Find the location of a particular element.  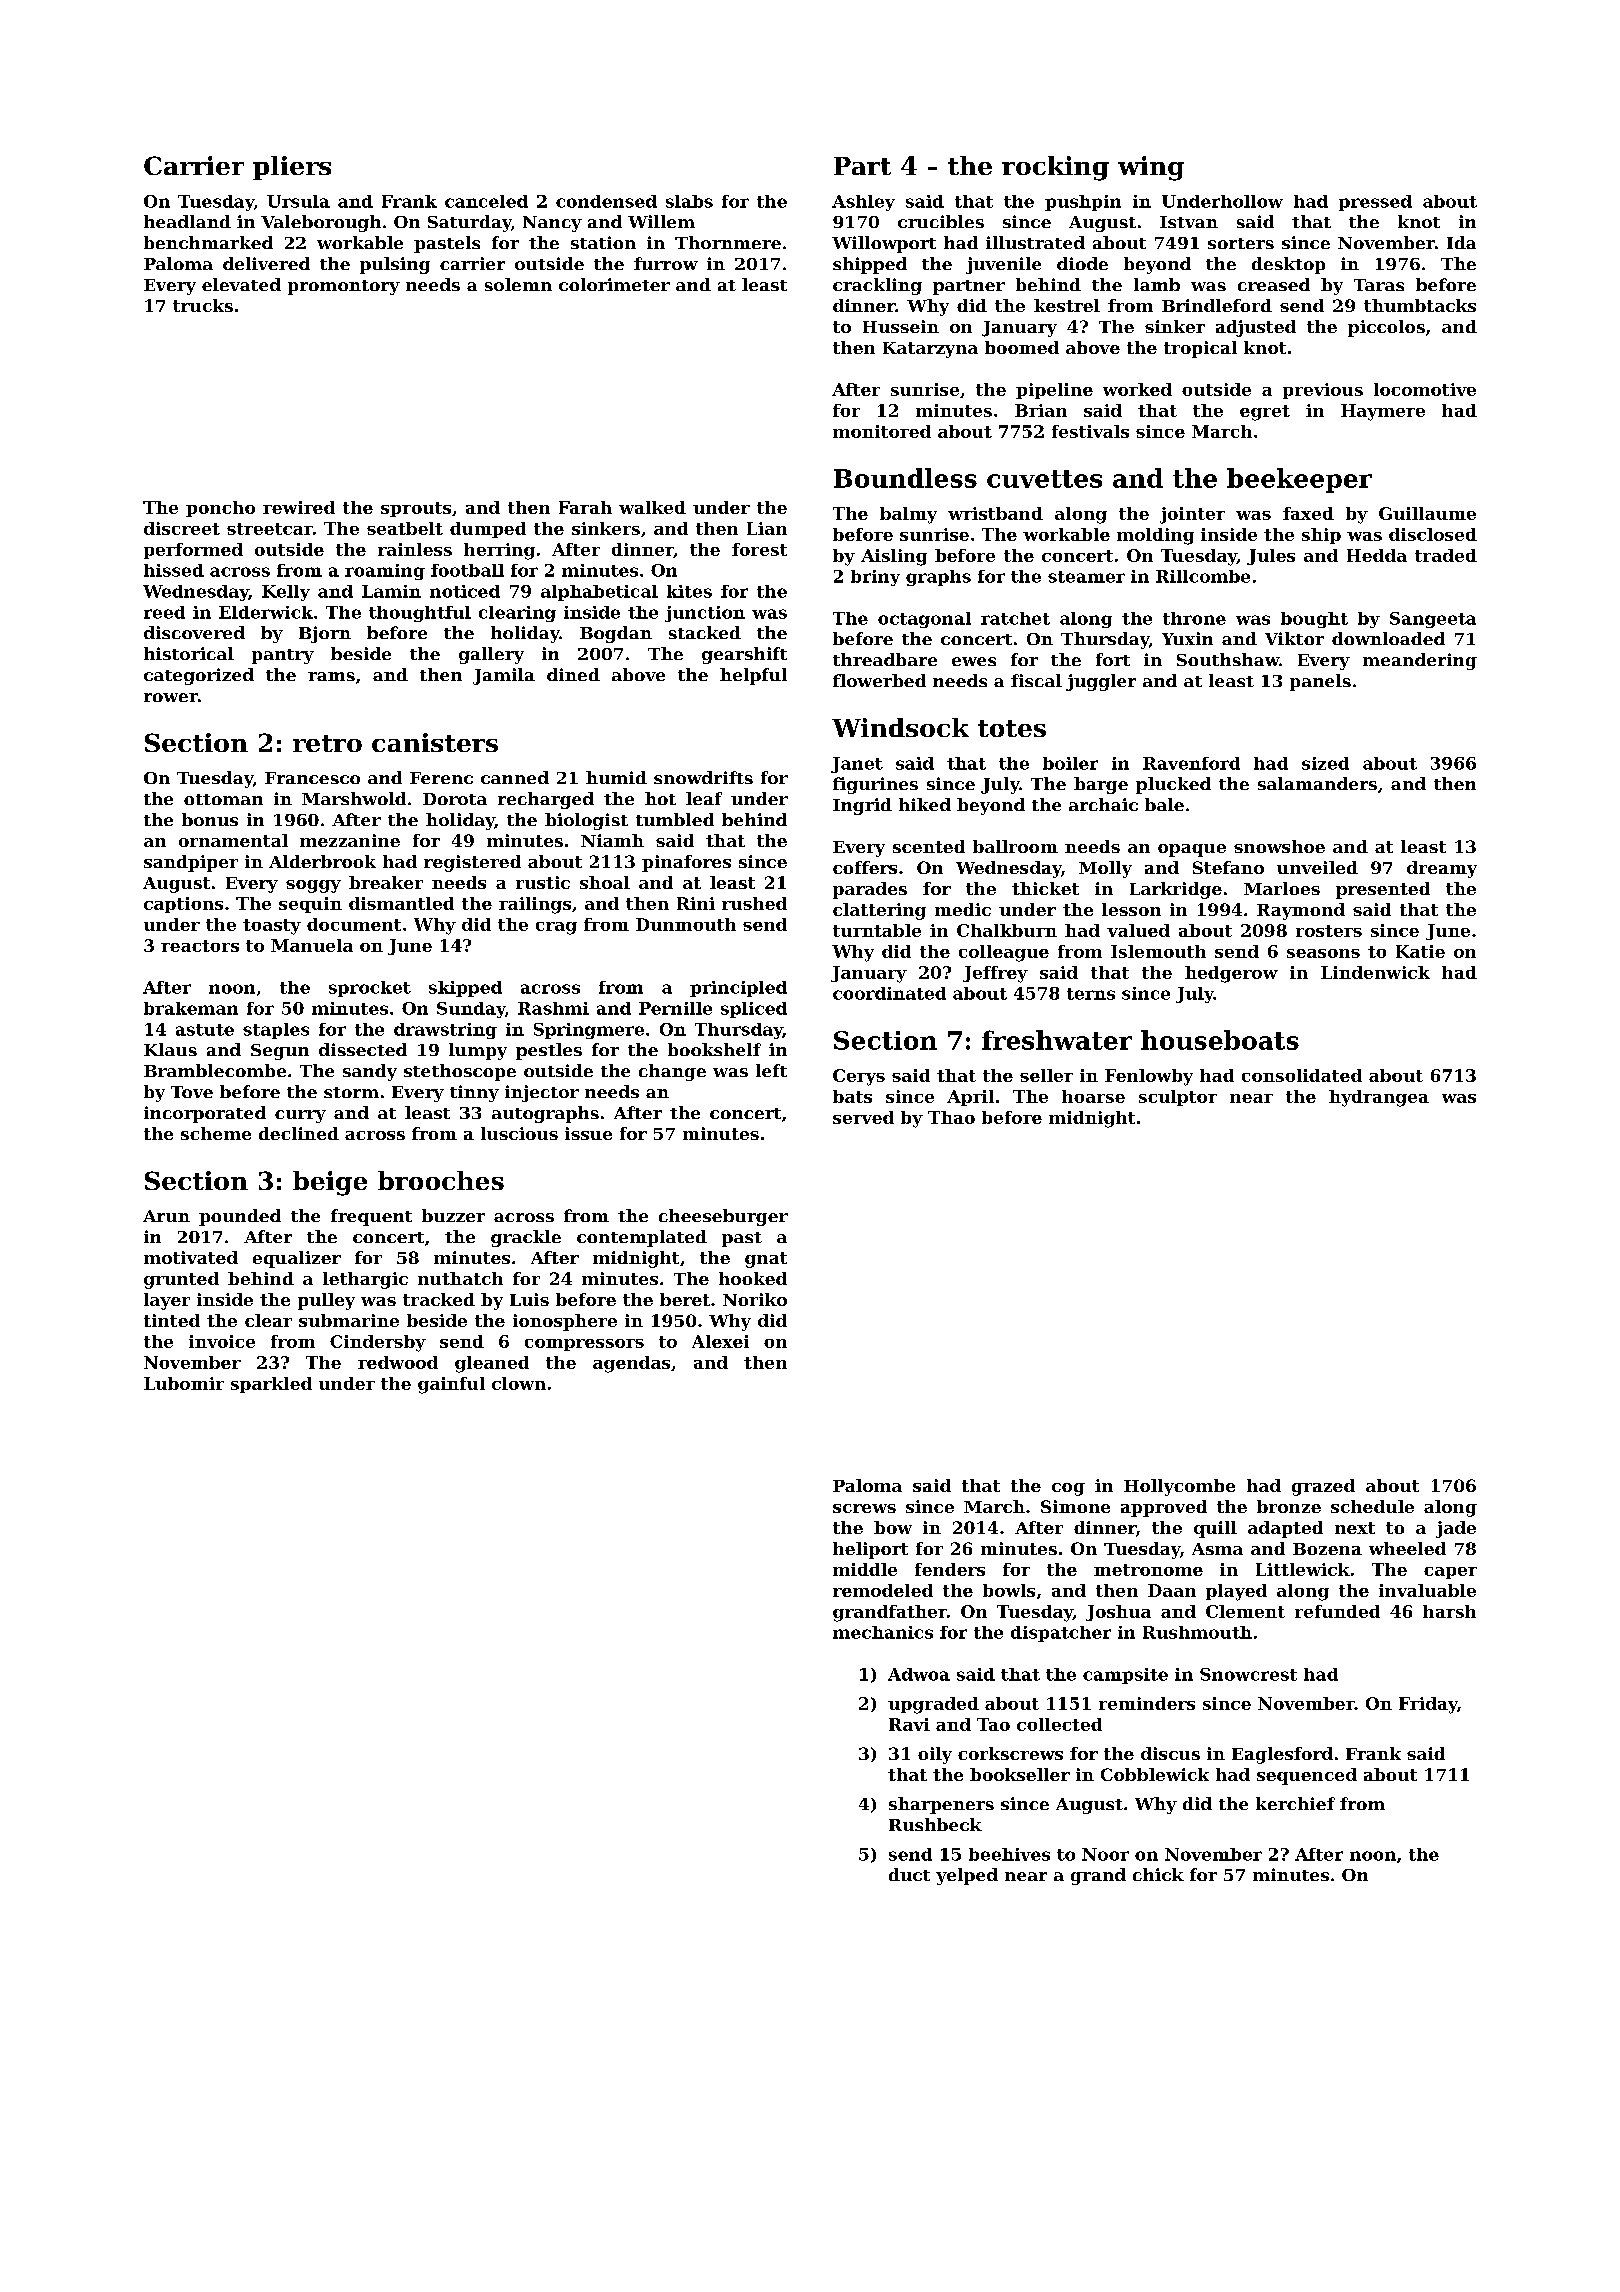

clown is located at coordinates (519, 1383).
